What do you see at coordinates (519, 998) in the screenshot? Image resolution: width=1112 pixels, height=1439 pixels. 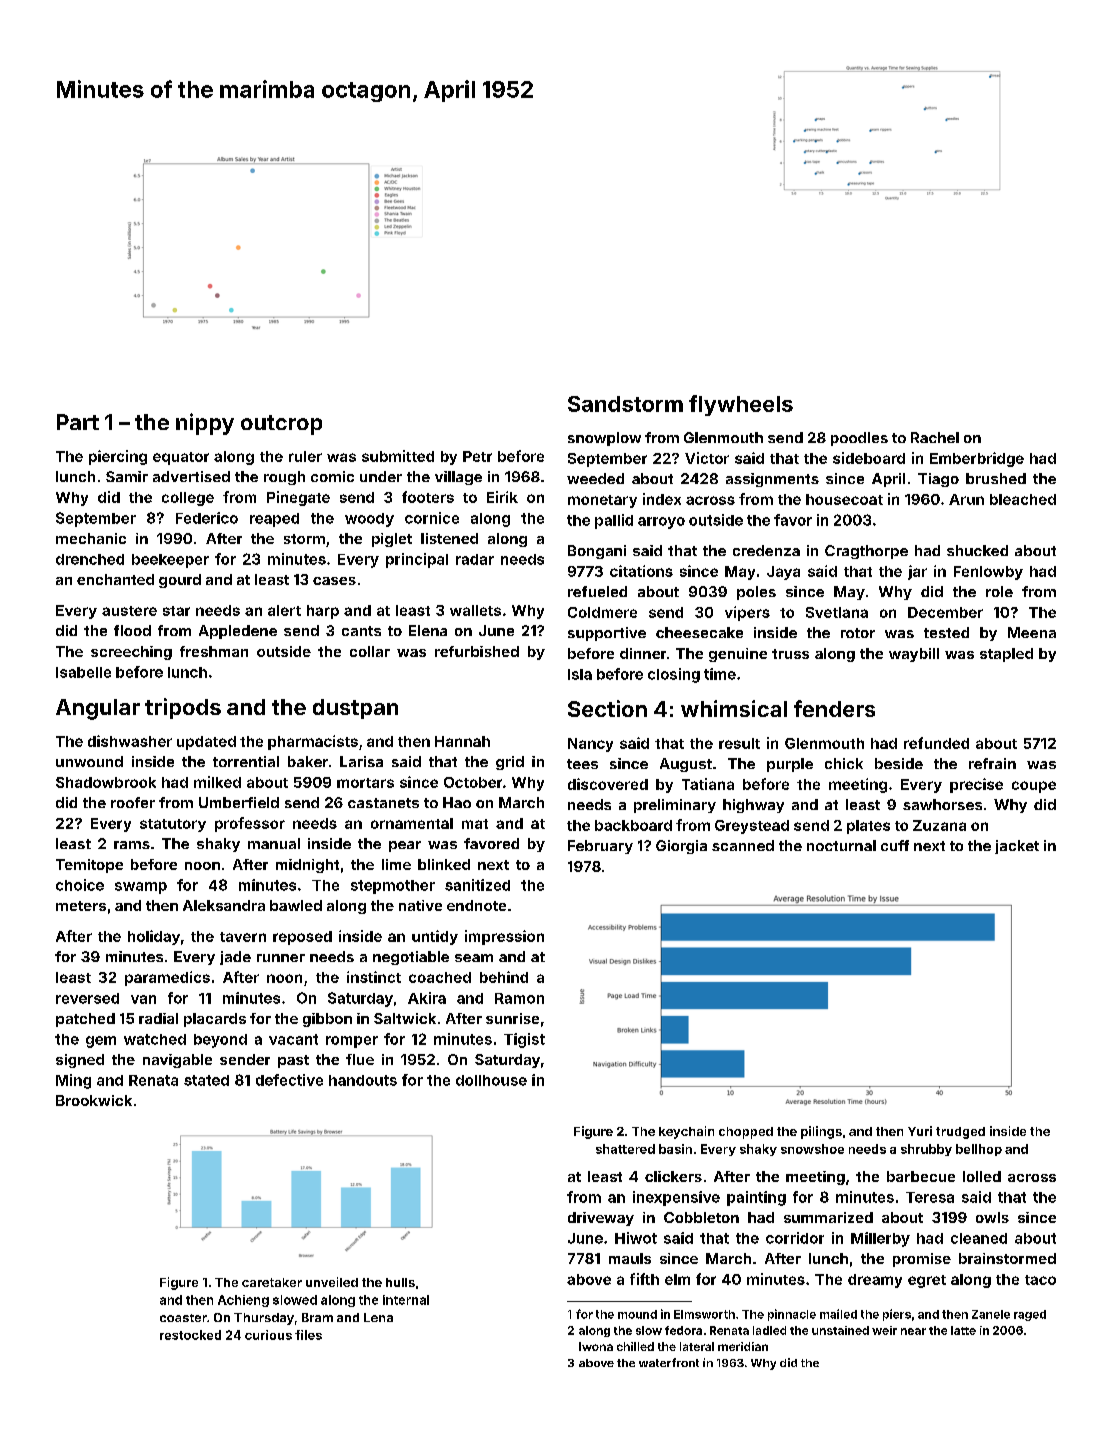 I see `Ramon` at bounding box center [519, 998].
